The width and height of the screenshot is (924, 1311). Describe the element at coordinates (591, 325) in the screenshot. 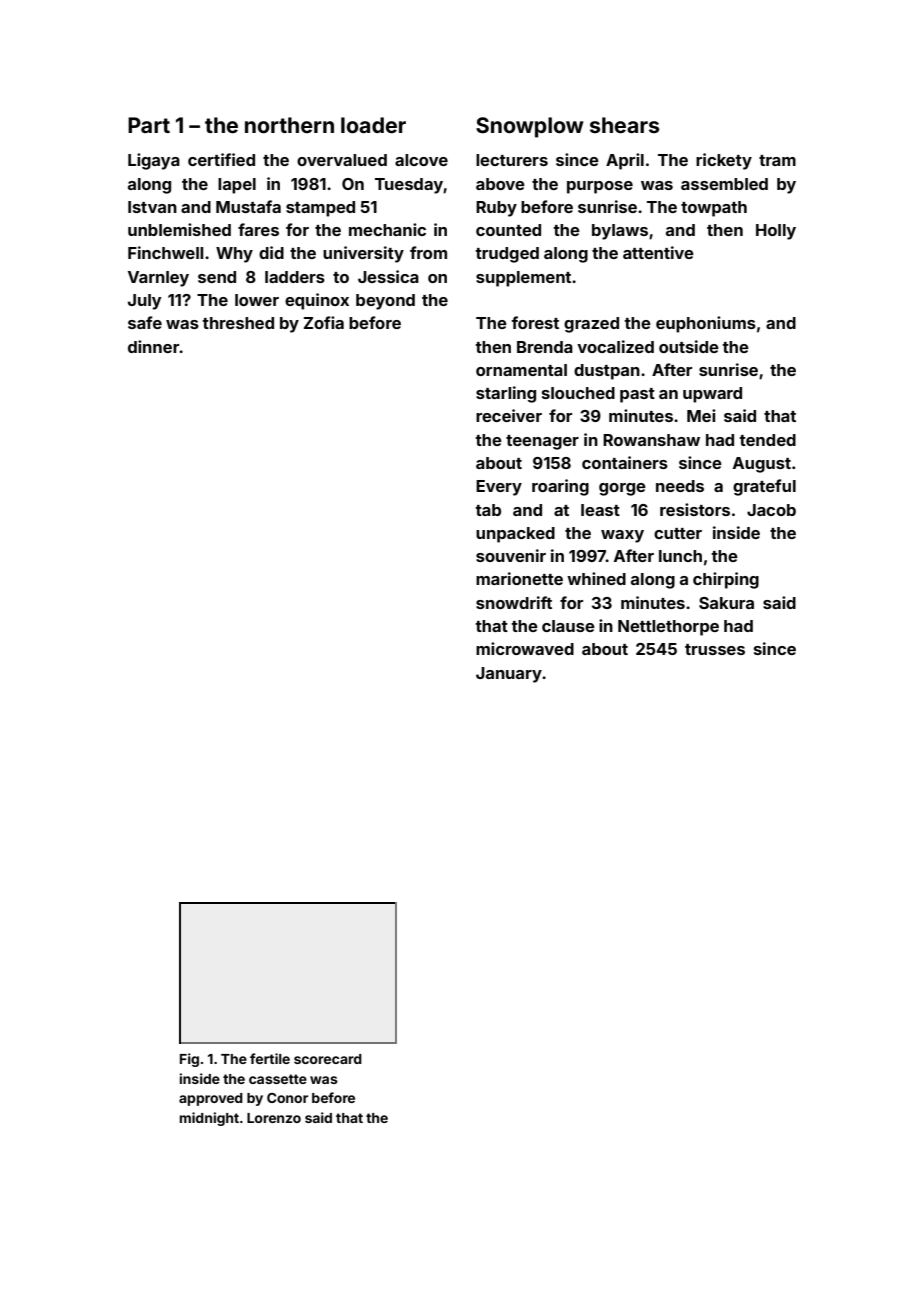

I see `grazed` at that location.
